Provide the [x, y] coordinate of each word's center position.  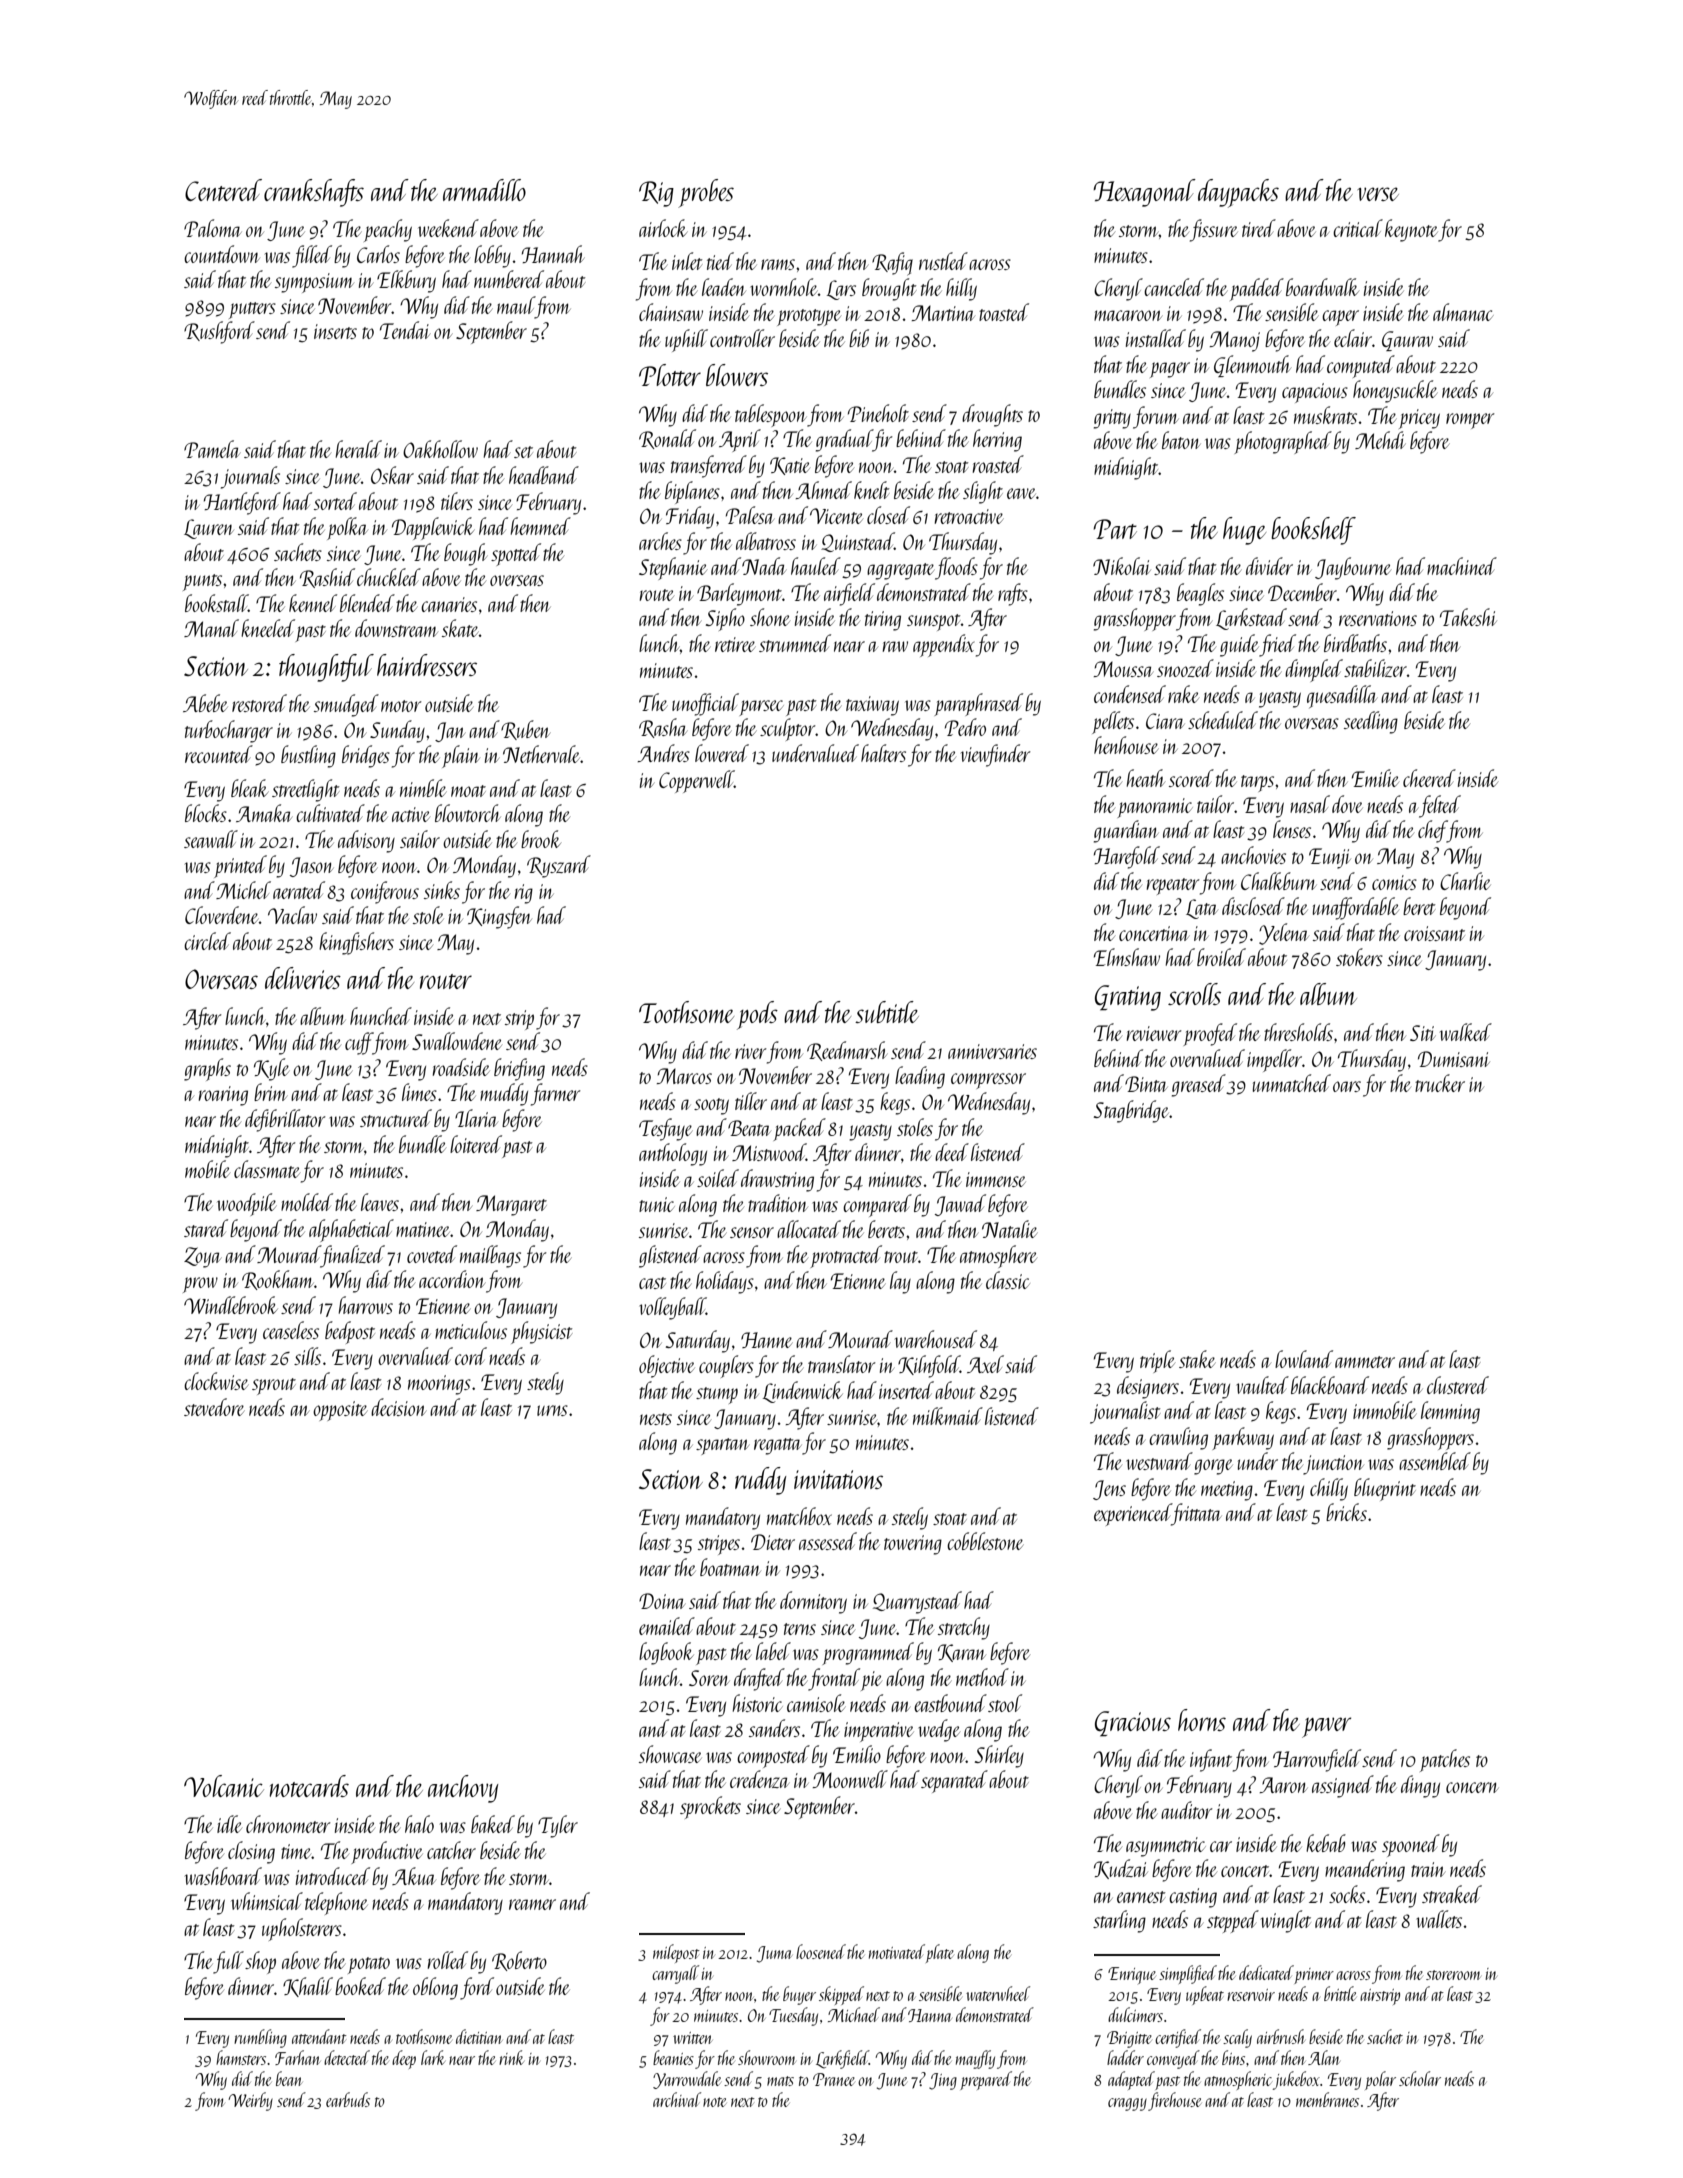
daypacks [1238, 193]
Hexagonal [1144, 193]
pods [757, 1015]
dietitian [479, 2036]
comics [1394, 882]
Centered [223, 190]
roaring [223, 1096]
